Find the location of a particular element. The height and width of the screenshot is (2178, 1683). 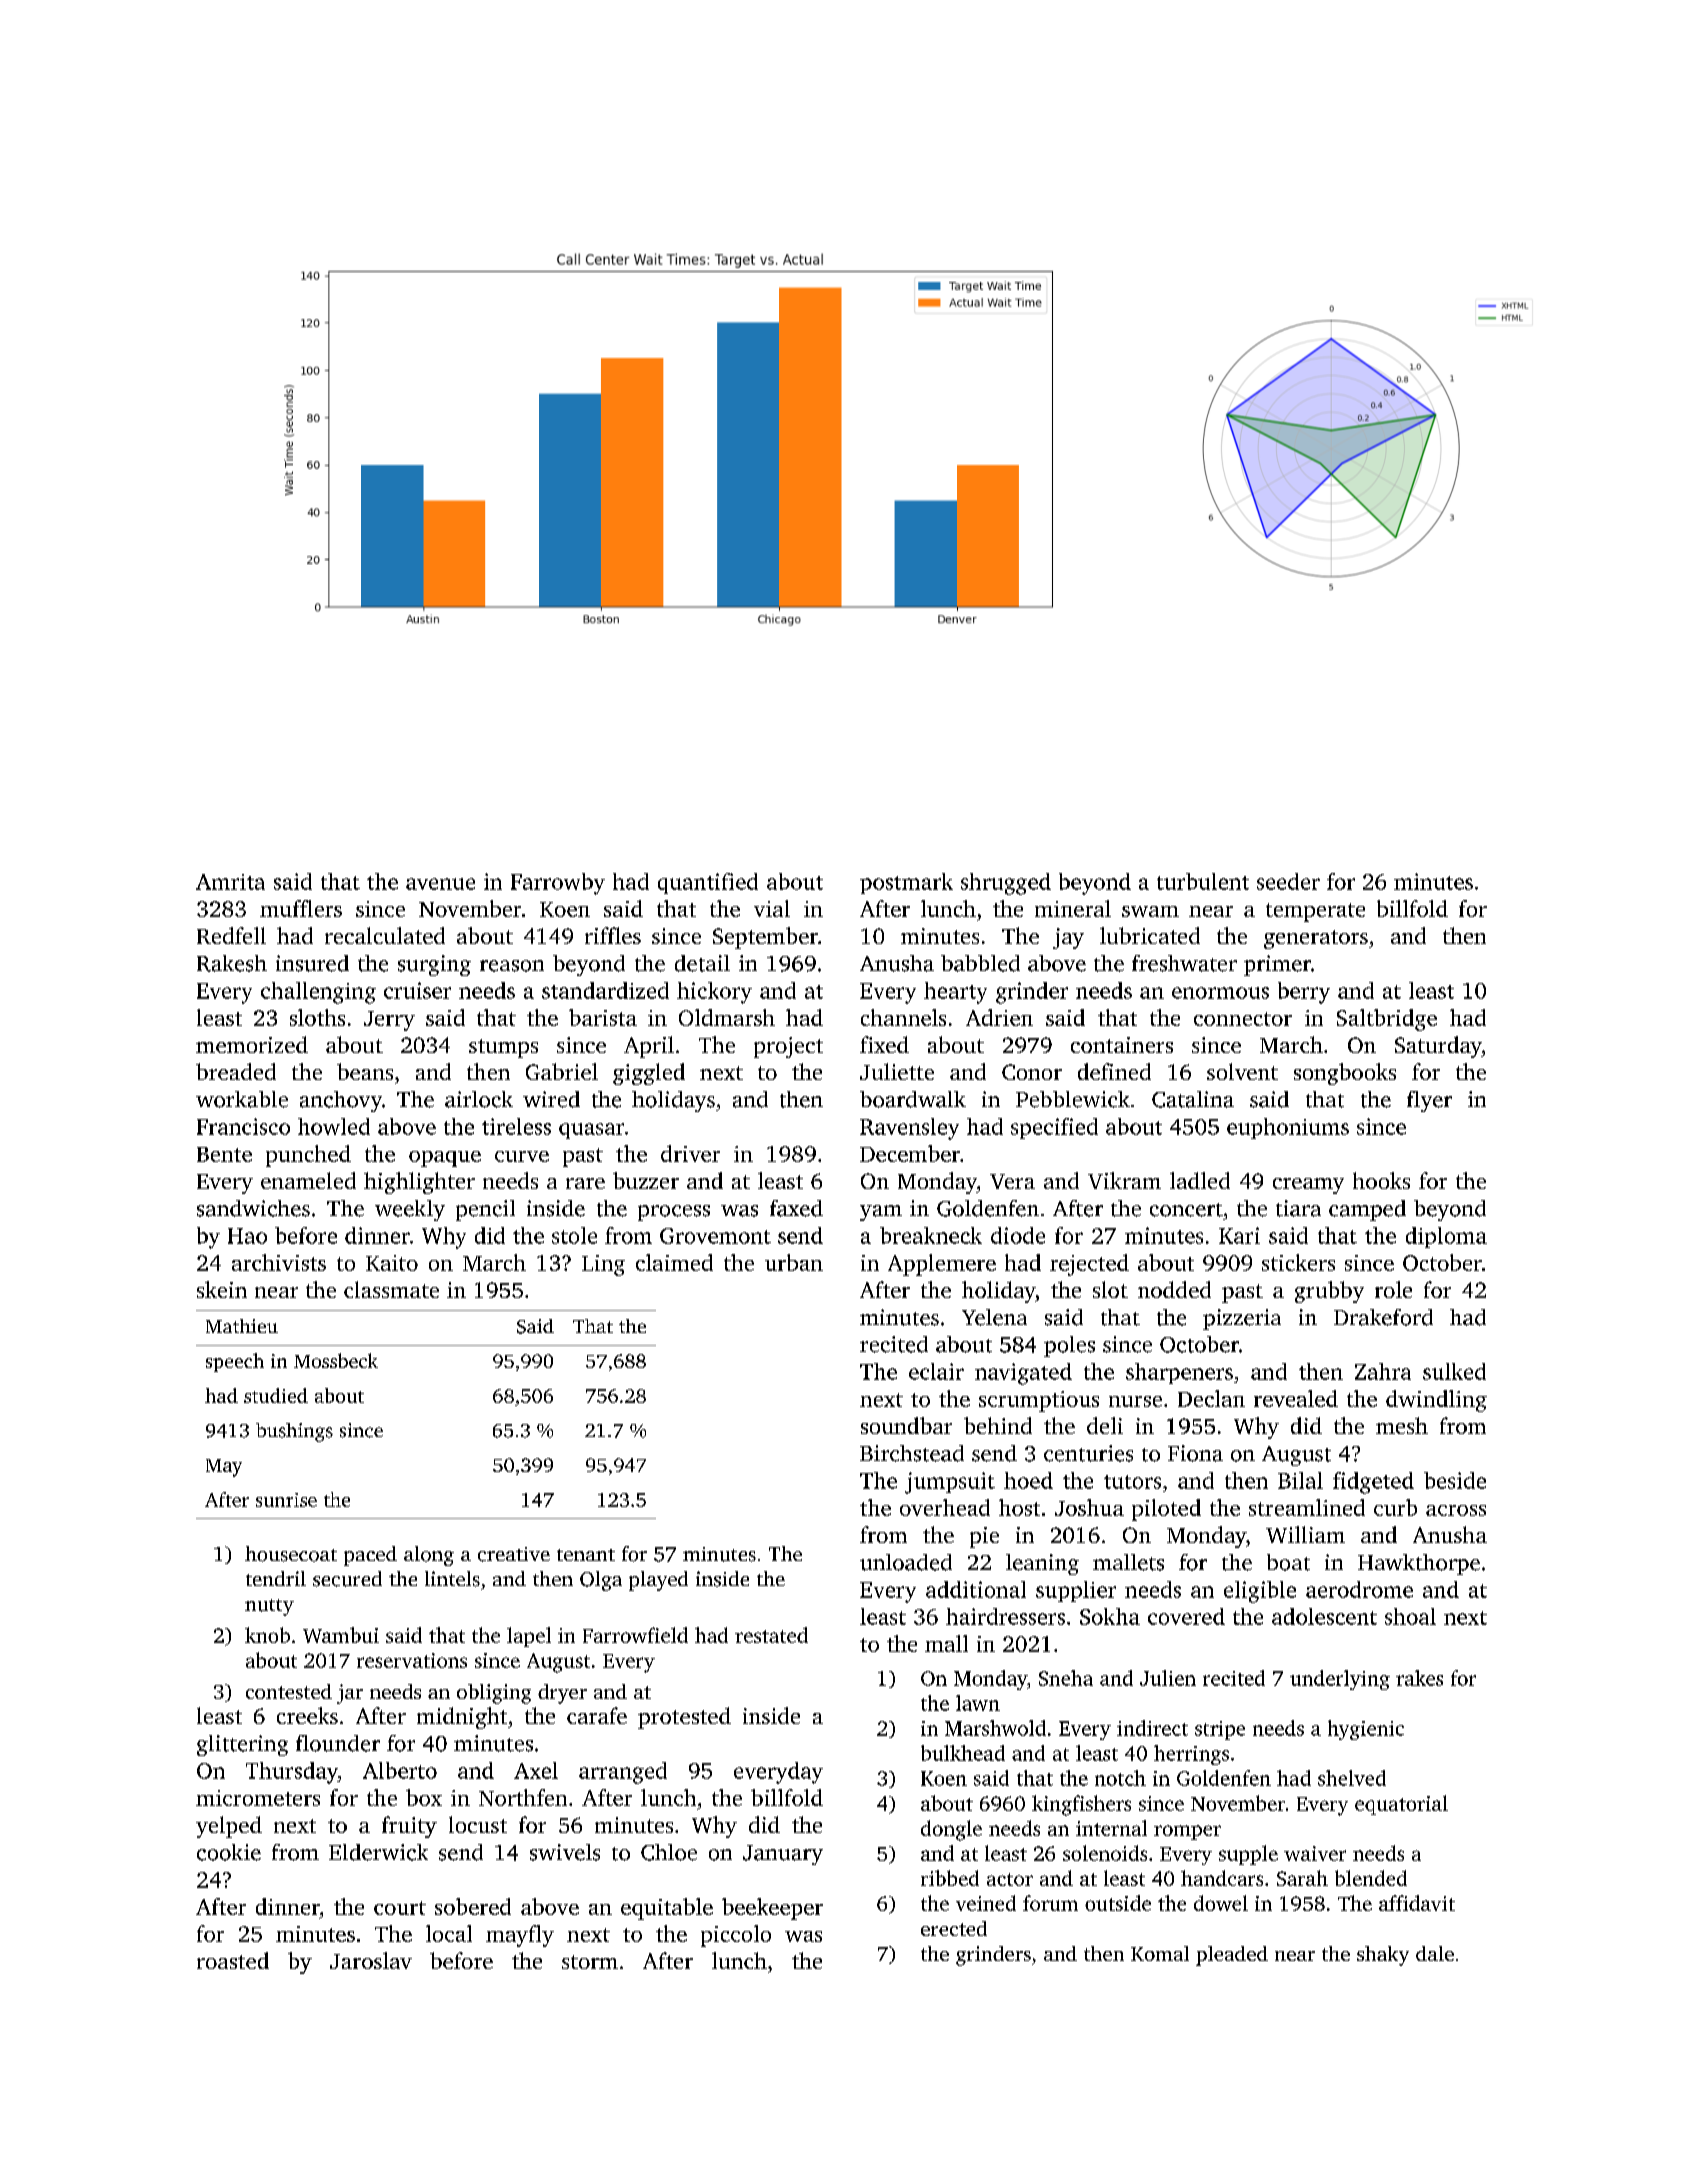

quantified is located at coordinates (708, 883).
